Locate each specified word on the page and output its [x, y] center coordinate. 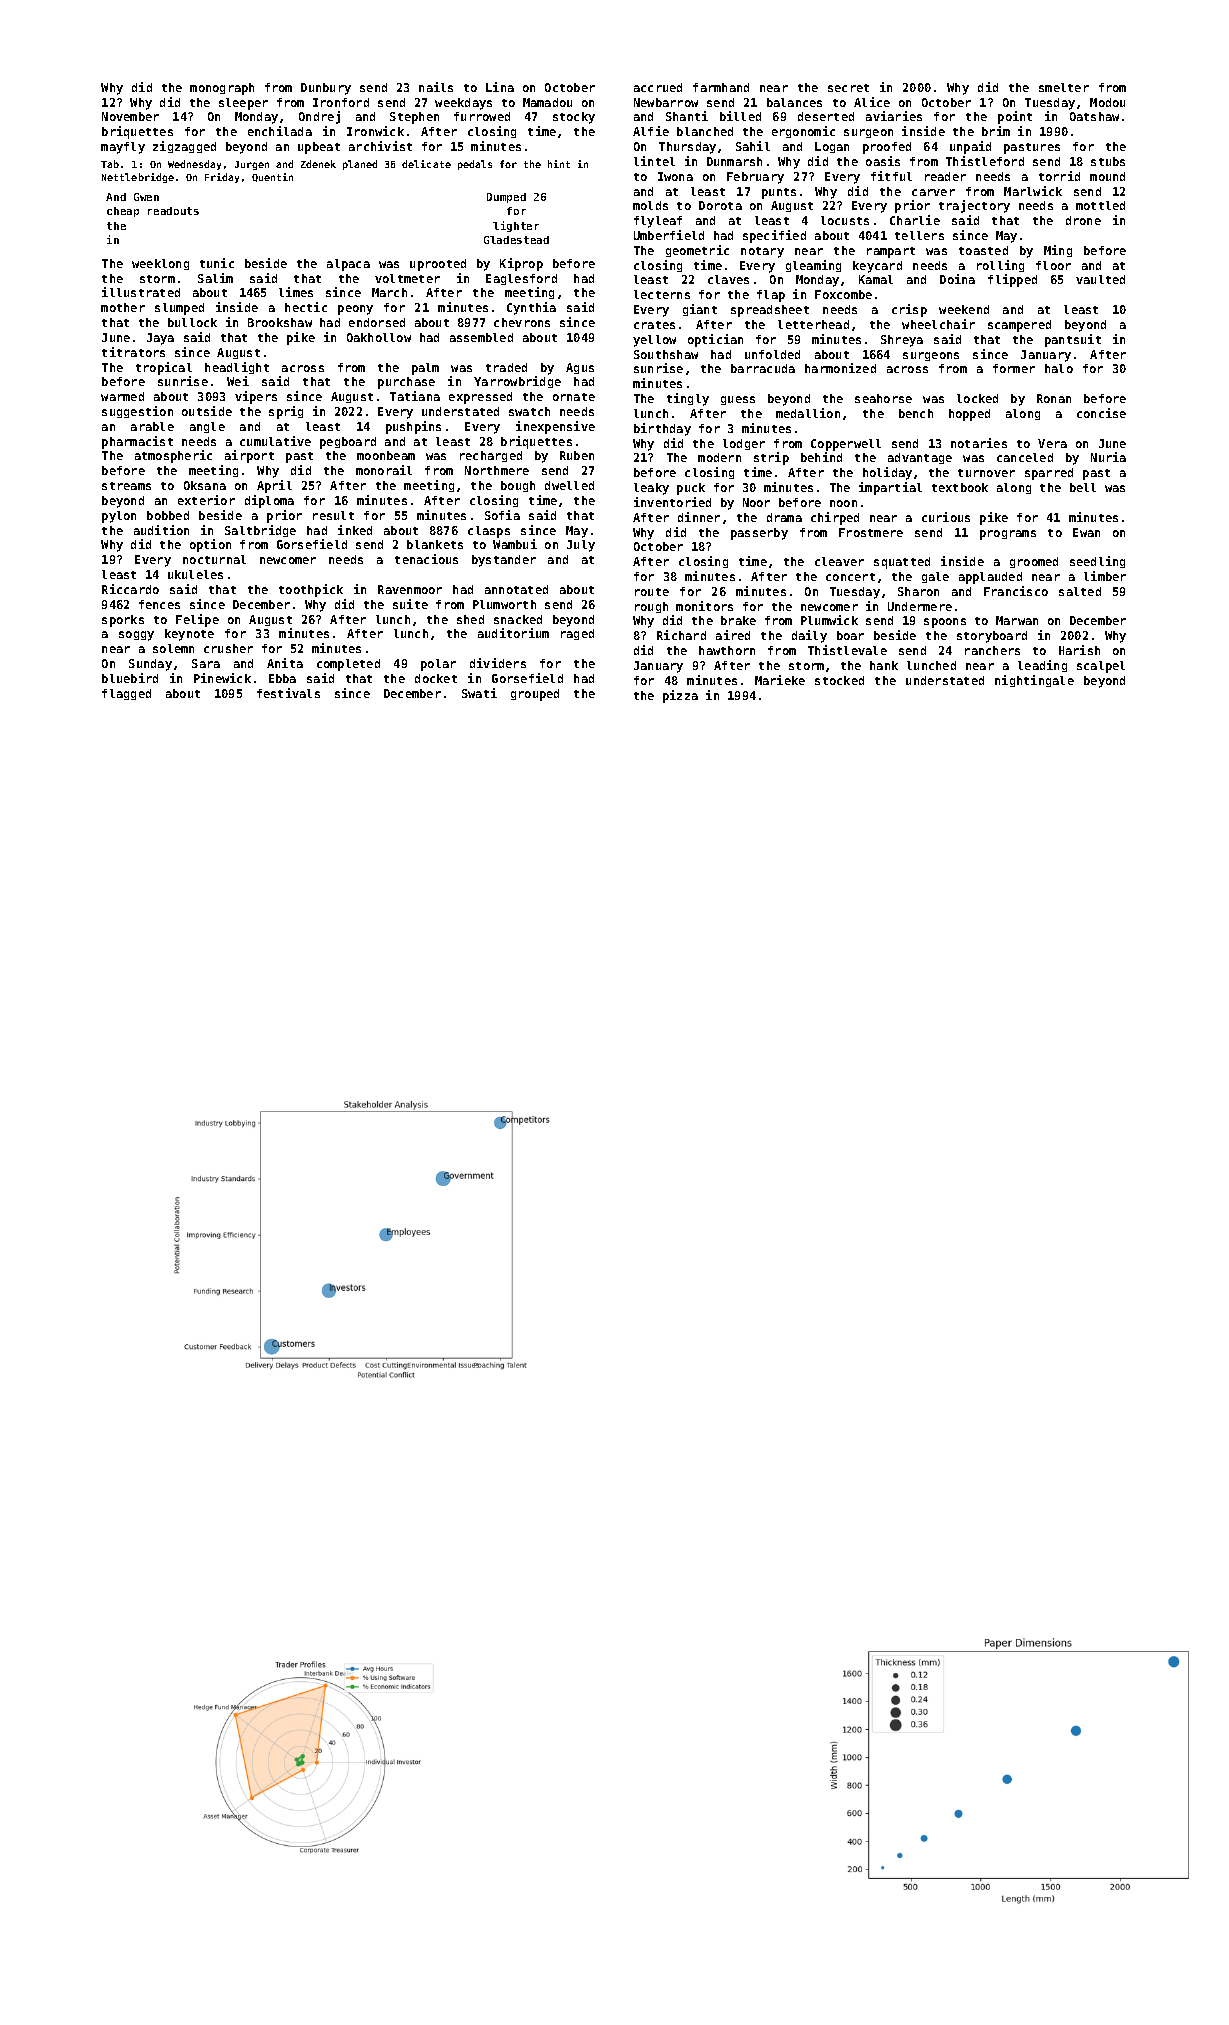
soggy [136, 636]
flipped [1012, 280]
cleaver [839, 561]
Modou [1107, 102]
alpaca [348, 265]
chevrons [522, 322]
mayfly [123, 148]
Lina [500, 87]
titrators [133, 352]
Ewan [1086, 532]
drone [1083, 220]
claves [728, 279]
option [210, 545]
